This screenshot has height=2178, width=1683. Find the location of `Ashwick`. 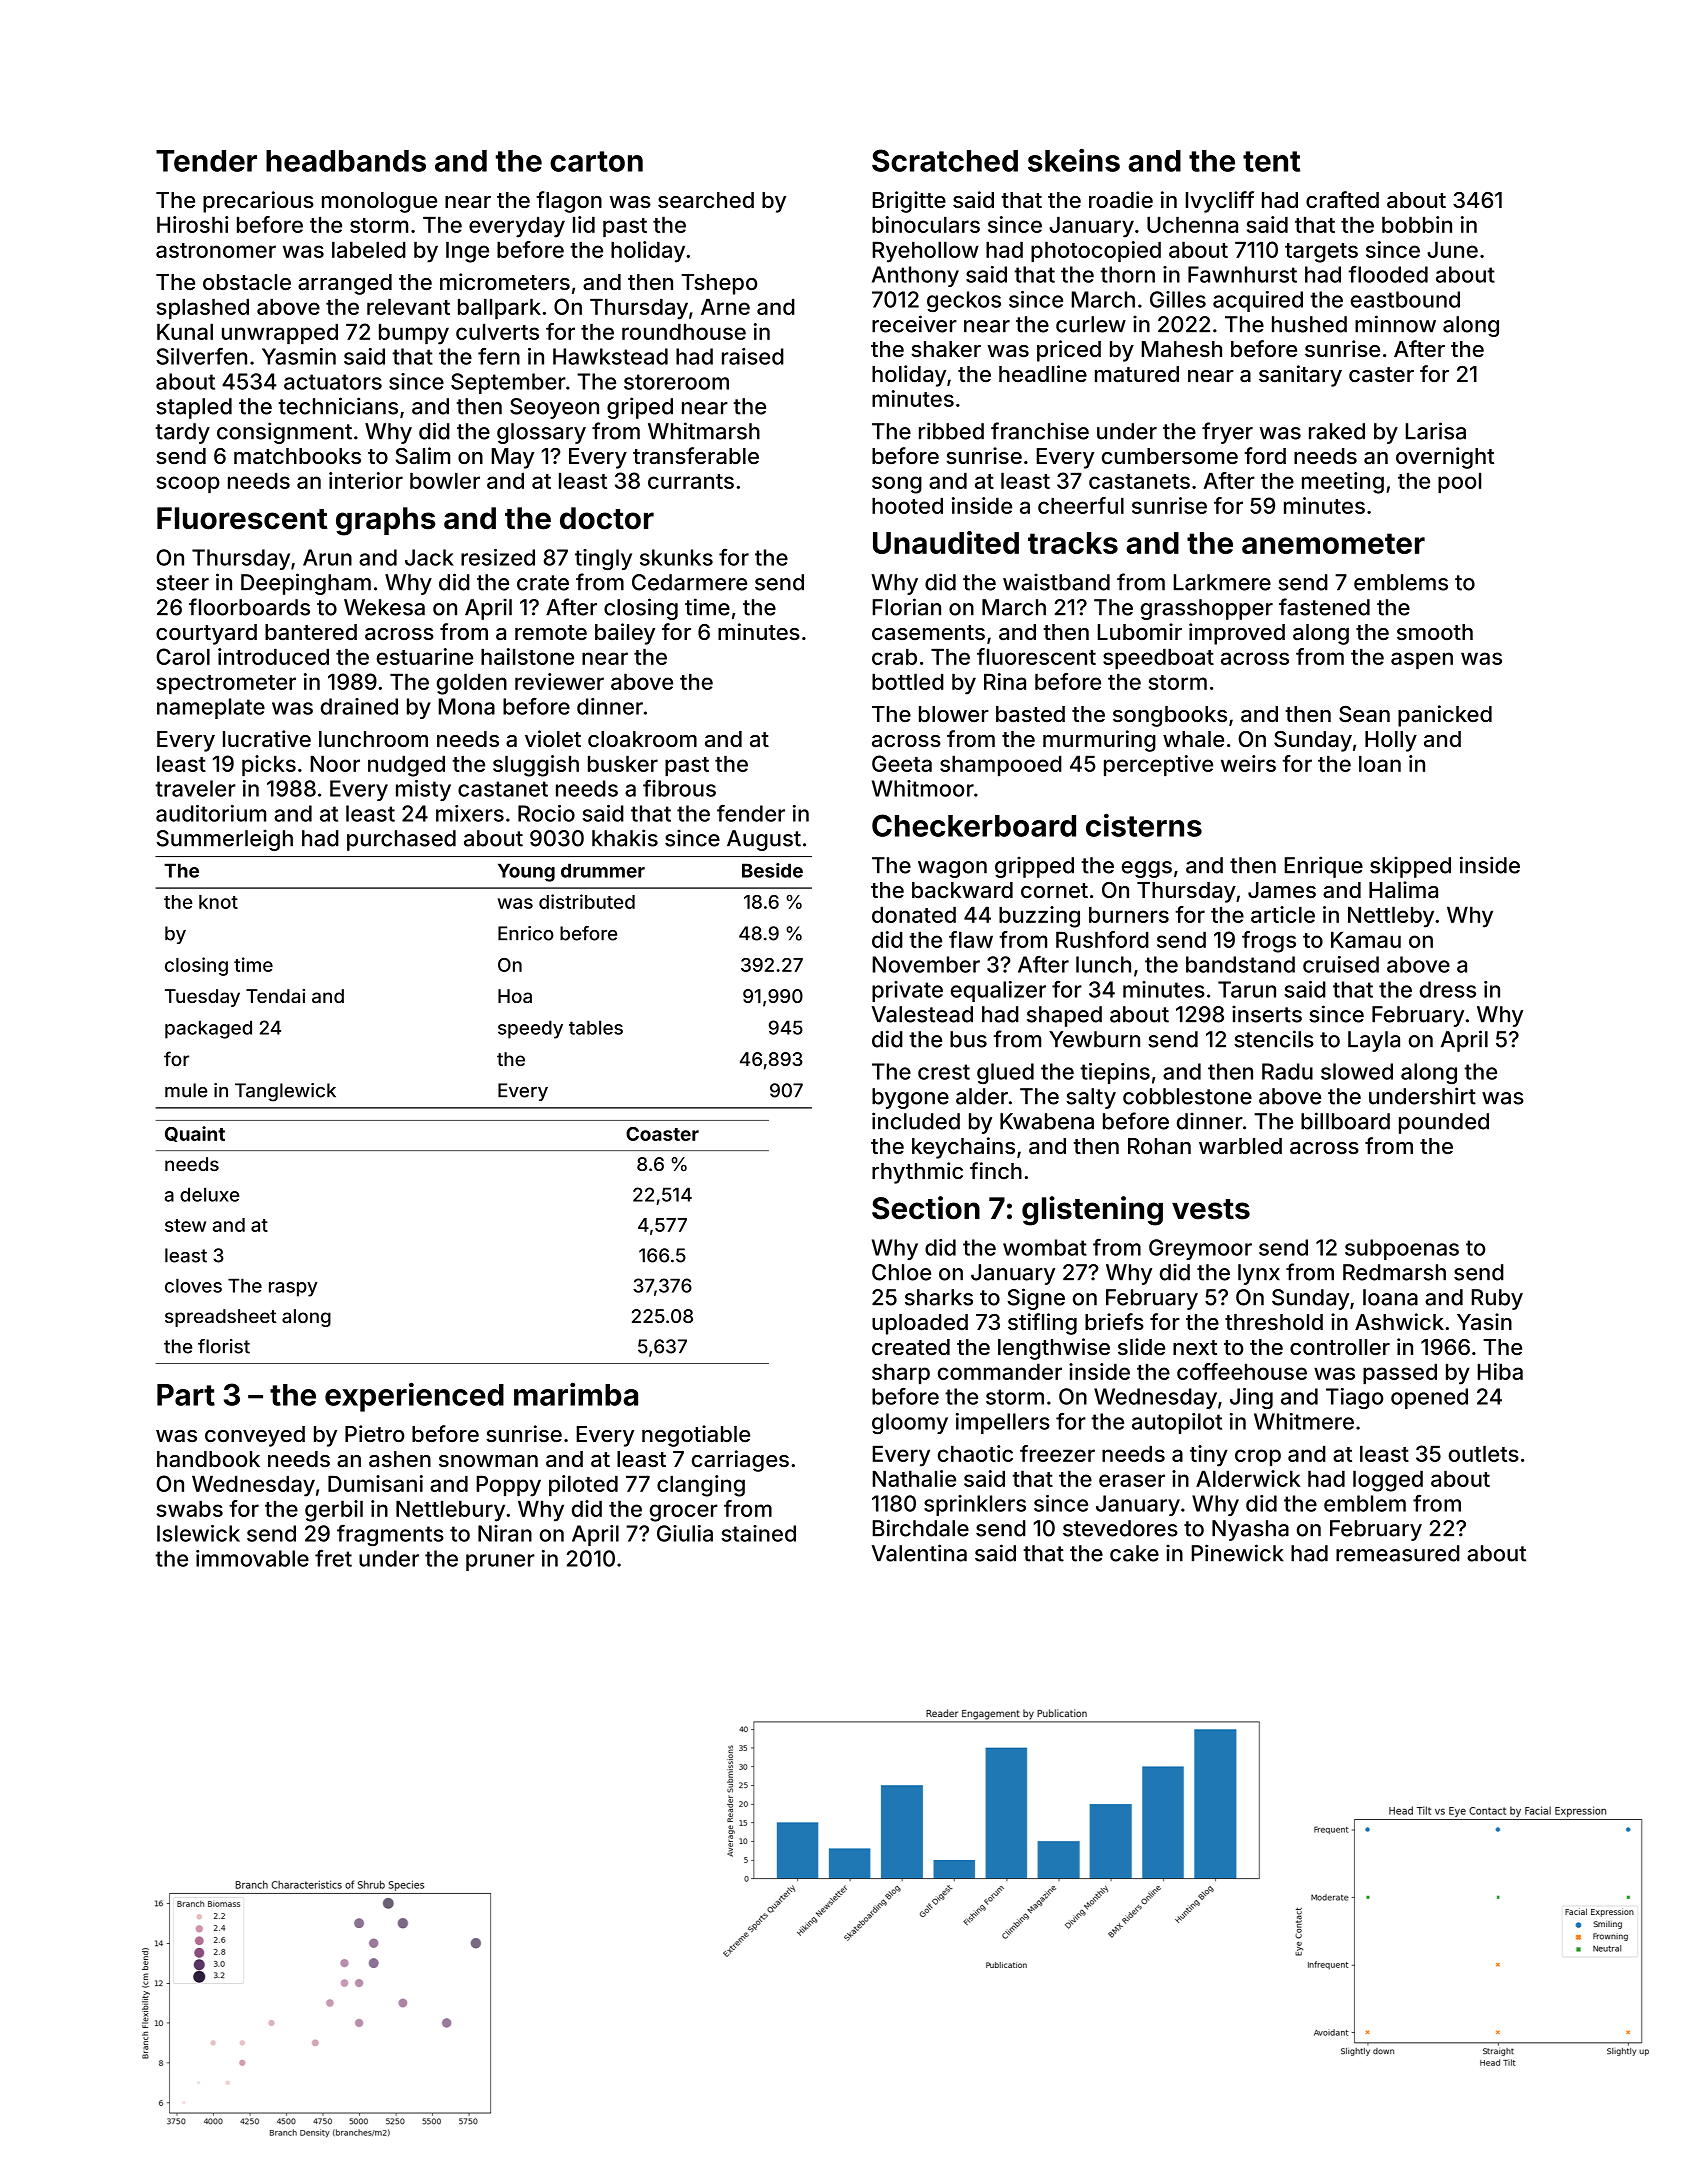

Ashwick is located at coordinates (1399, 1321).
